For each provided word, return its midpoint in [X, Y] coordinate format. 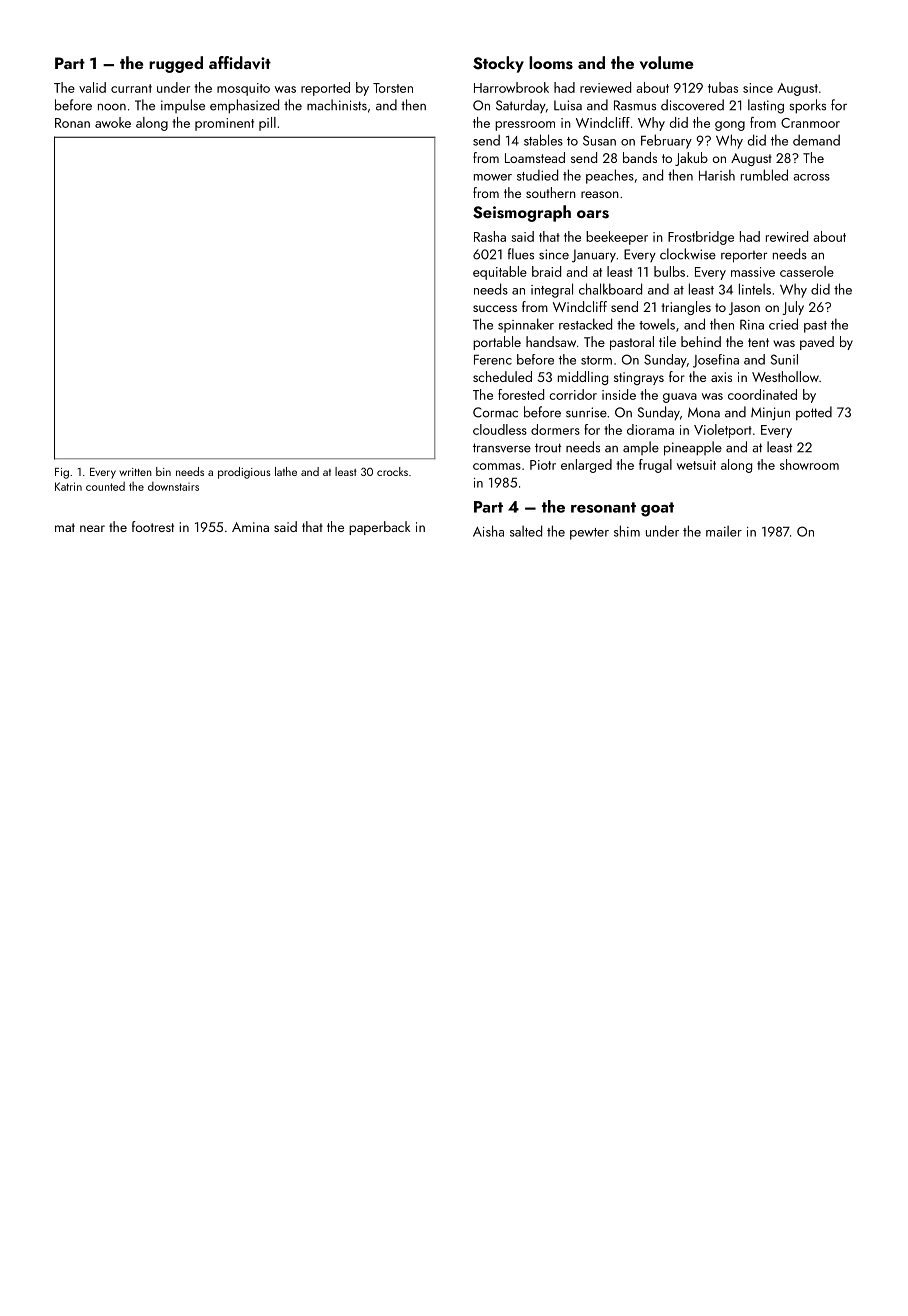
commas [497, 466]
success [495, 308]
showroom [809, 464]
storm [596, 360]
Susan [599, 140]
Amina [250, 527]
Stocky [498, 64]
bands [640, 157]
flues [521, 254]
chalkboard [610, 289]
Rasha [490, 236]
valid [92, 87]
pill [267, 124]
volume [666, 63]
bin [163, 471]
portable [497, 343]
